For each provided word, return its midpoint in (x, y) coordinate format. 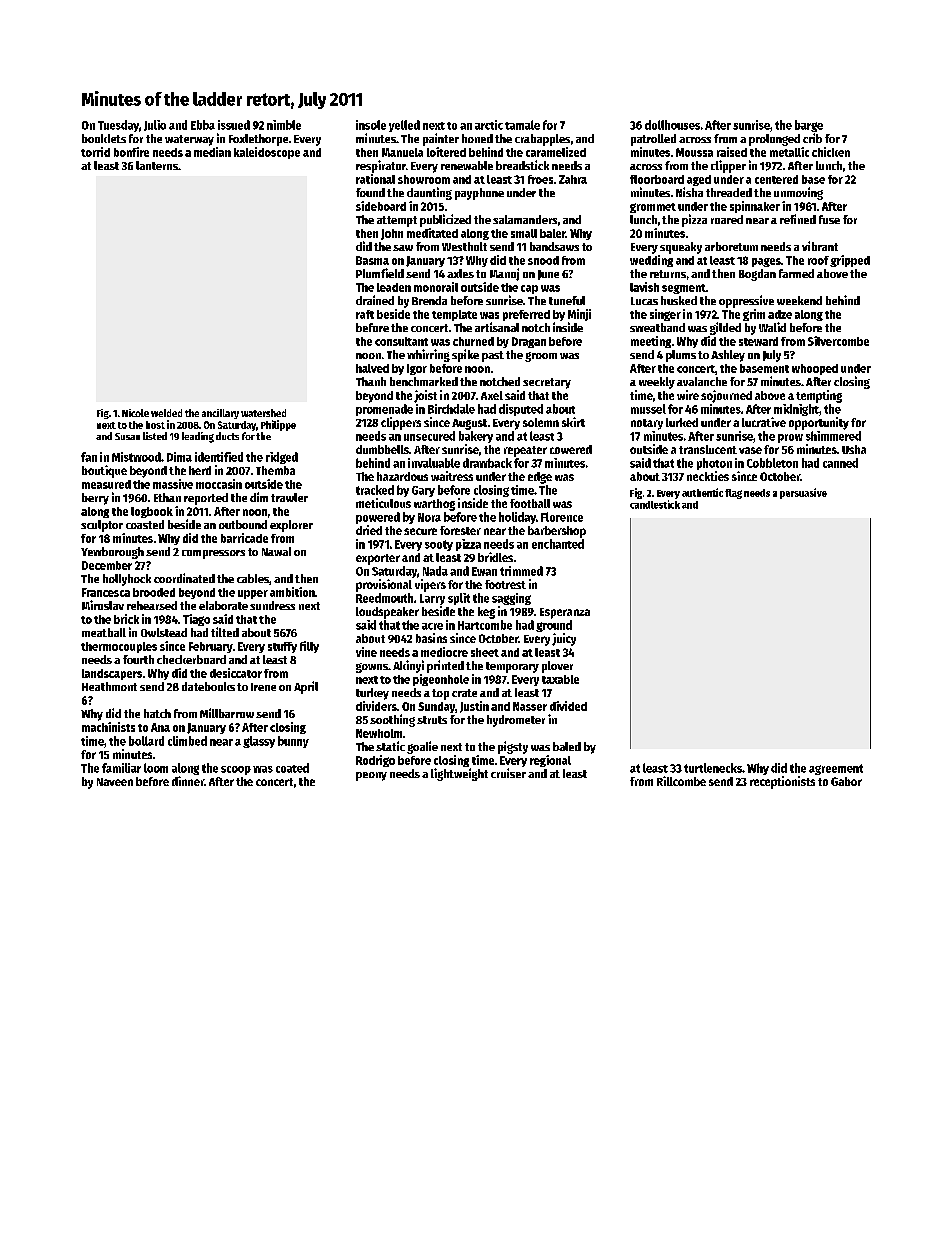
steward (758, 341)
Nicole (135, 413)
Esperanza (565, 613)
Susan (127, 436)
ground (554, 626)
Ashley (728, 356)
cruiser (508, 773)
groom (541, 357)
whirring (428, 355)
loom (156, 768)
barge (809, 126)
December (107, 565)
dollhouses (672, 125)
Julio (155, 125)
